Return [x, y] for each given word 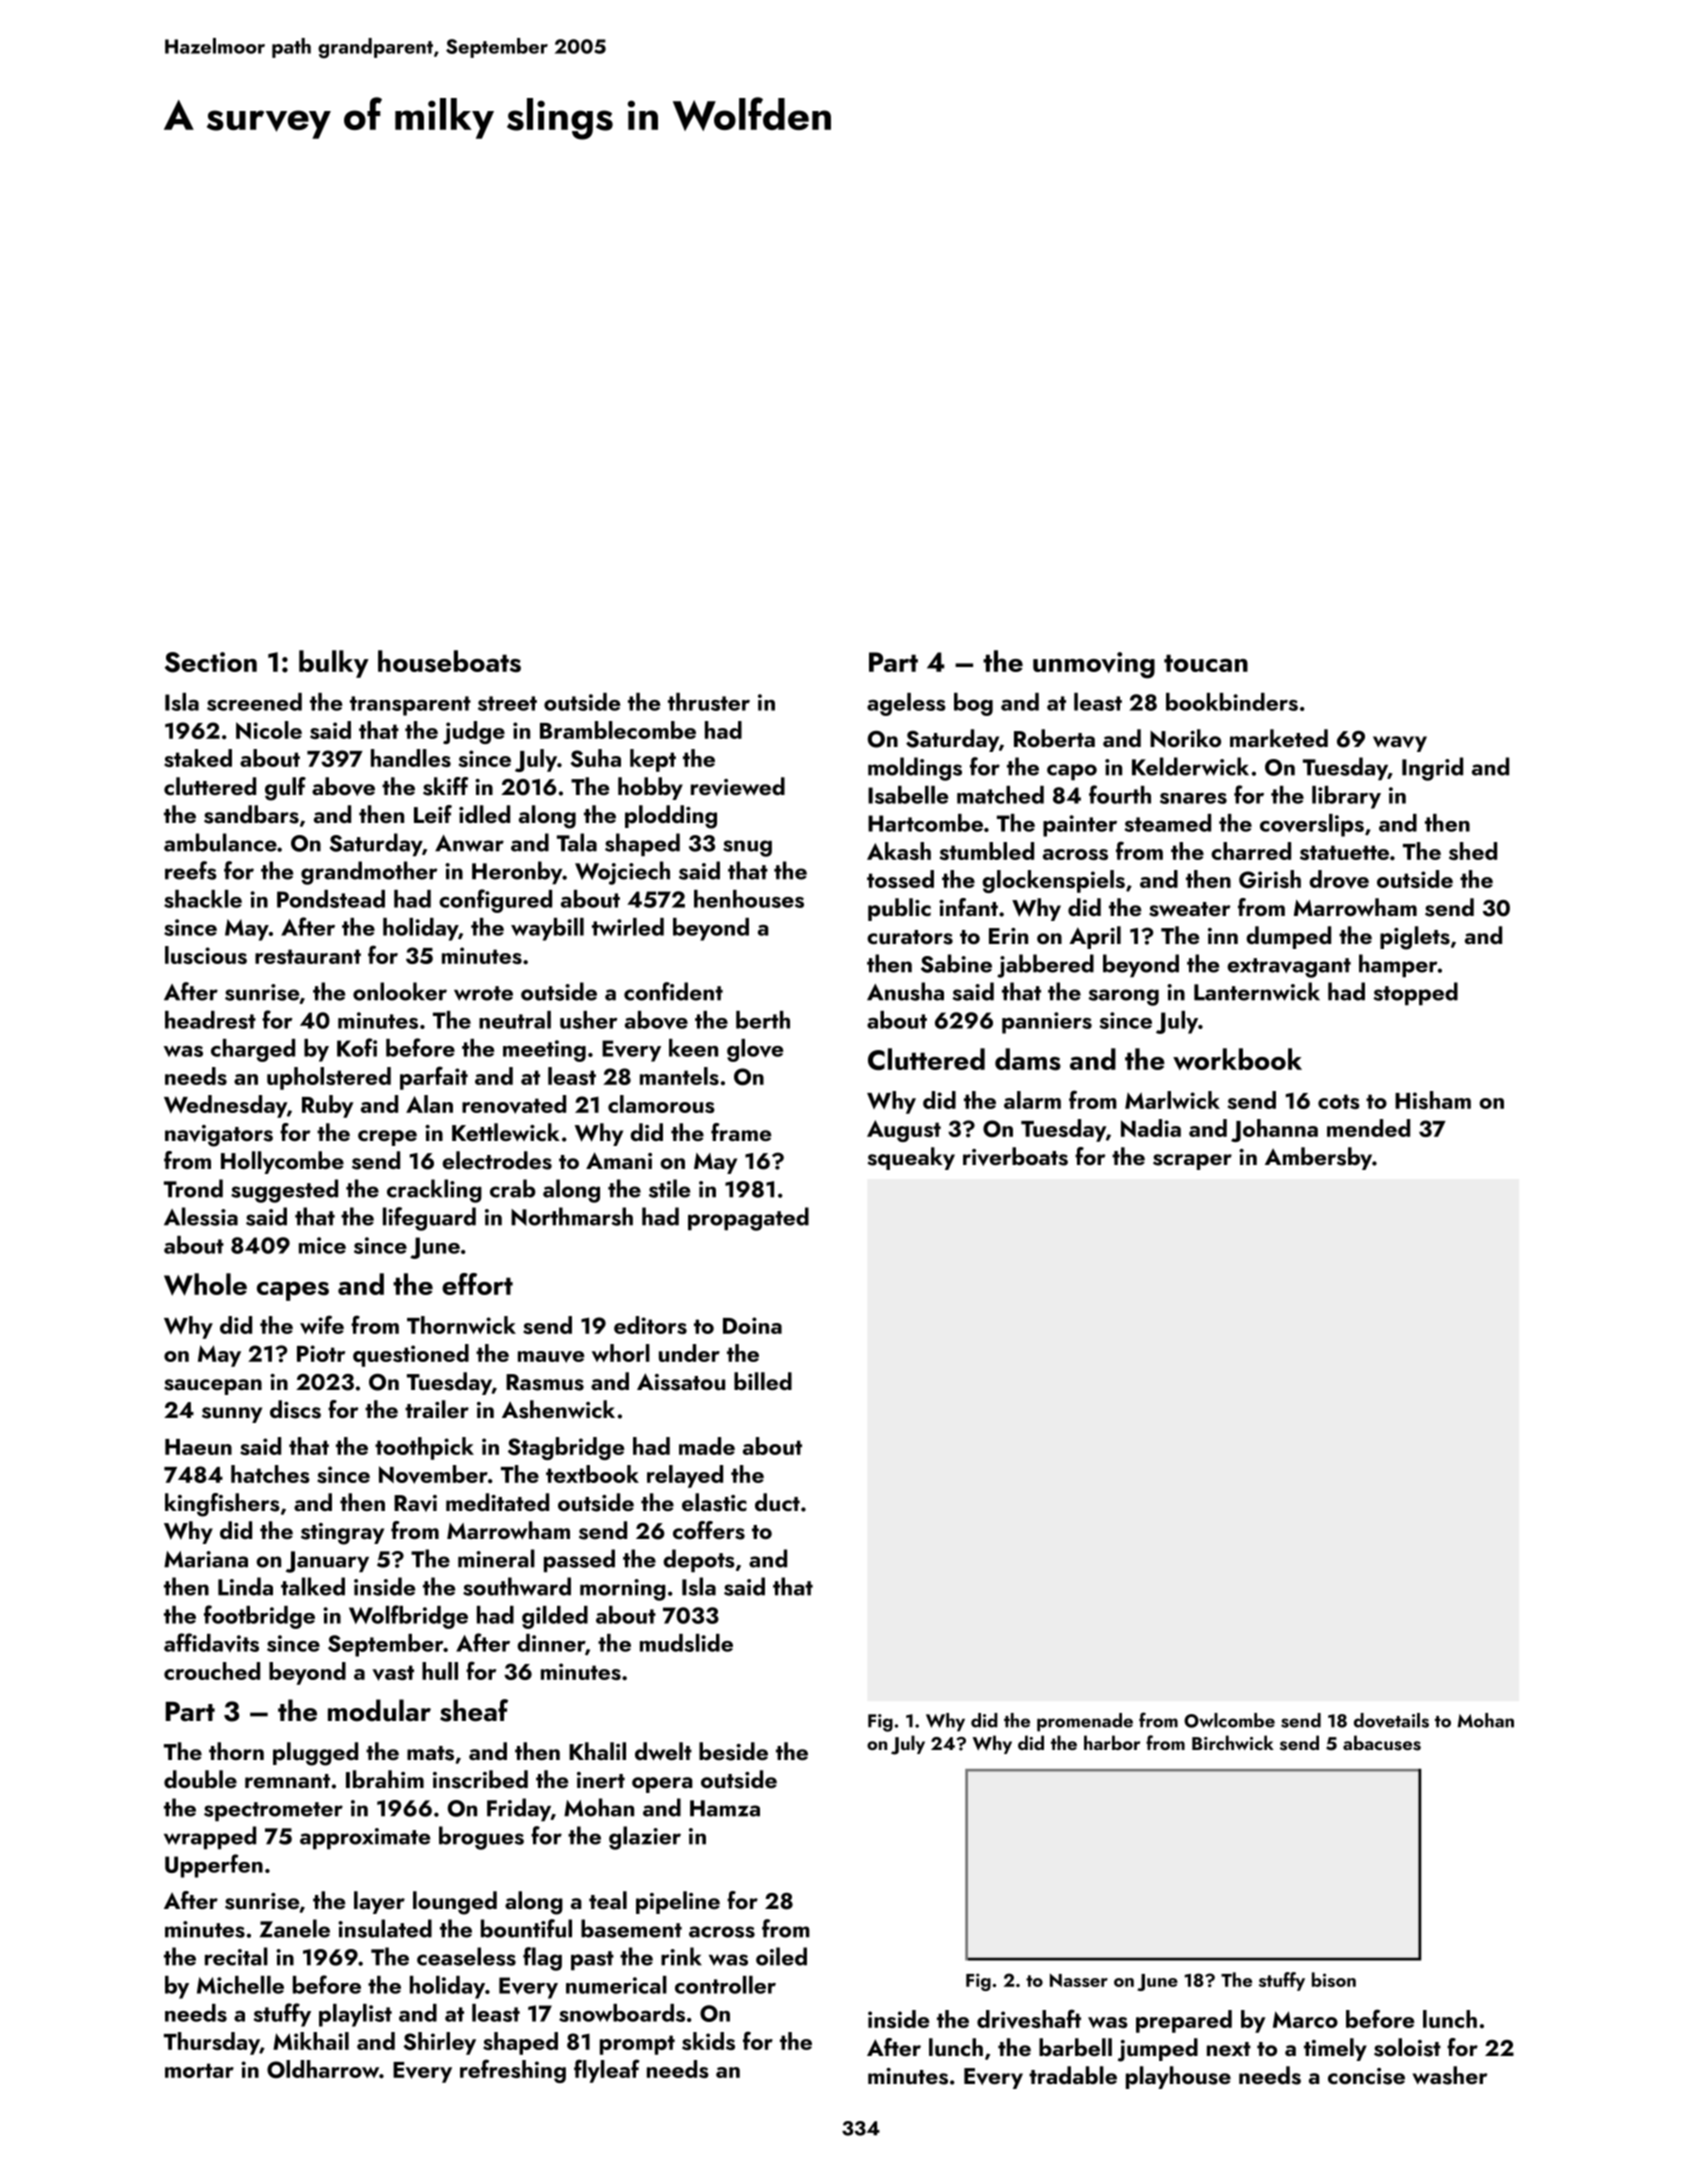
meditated [497, 1502]
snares [1193, 798]
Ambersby [1318, 1158]
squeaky [911, 1158]
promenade [1085, 1722]
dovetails [1391, 1720]
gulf [285, 789]
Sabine [956, 963]
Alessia [201, 1216]
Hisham [1433, 1100]
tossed [900, 879]
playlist [355, 2015]
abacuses [1382, 1743]
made [707, 1446]
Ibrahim [385, 1779]
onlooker [400, 991]
